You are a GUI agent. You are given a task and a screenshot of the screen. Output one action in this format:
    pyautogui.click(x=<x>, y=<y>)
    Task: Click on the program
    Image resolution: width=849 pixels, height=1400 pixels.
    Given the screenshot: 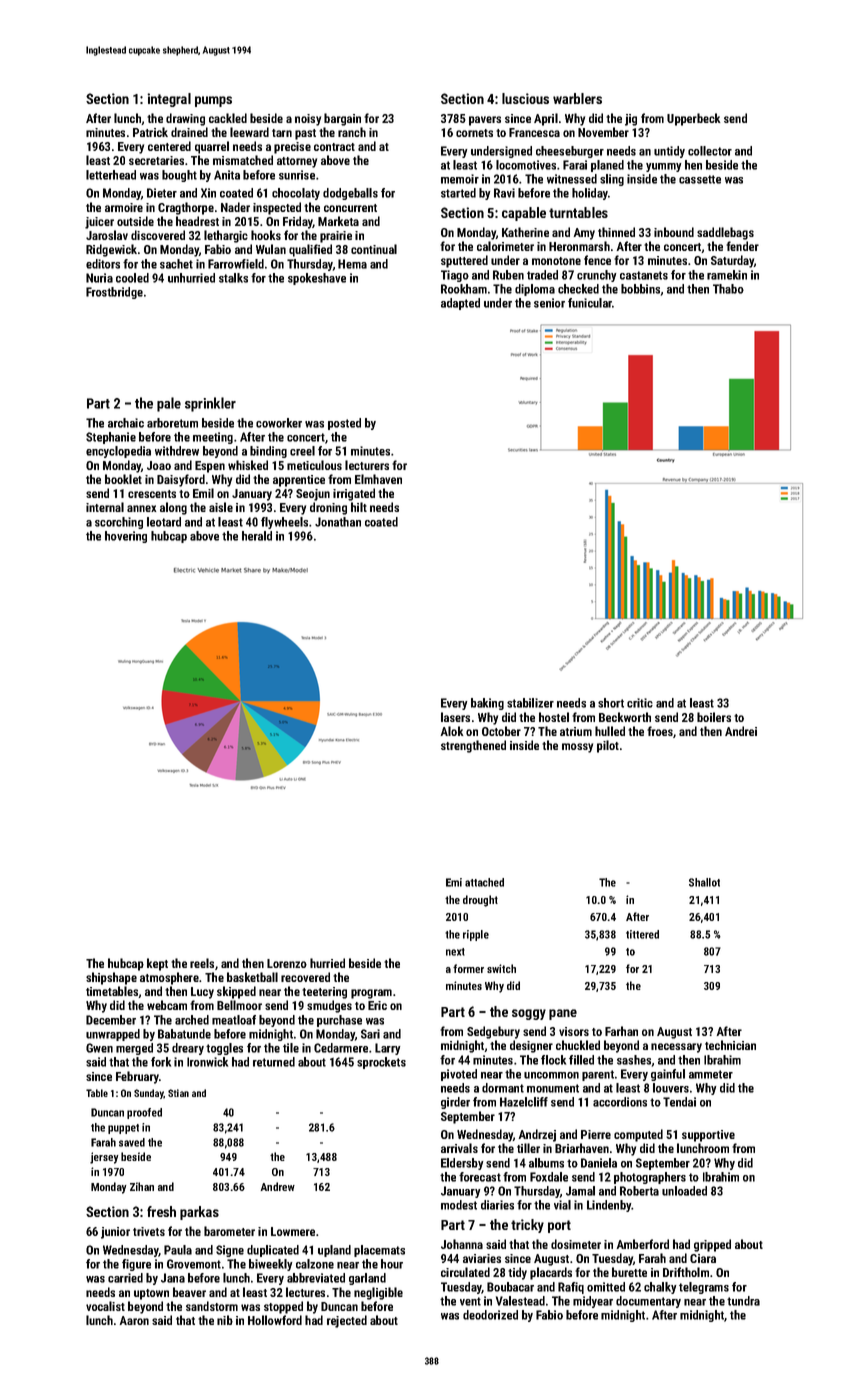 What is the action you would take?
    pyautogui.click(x=371, y=994)
